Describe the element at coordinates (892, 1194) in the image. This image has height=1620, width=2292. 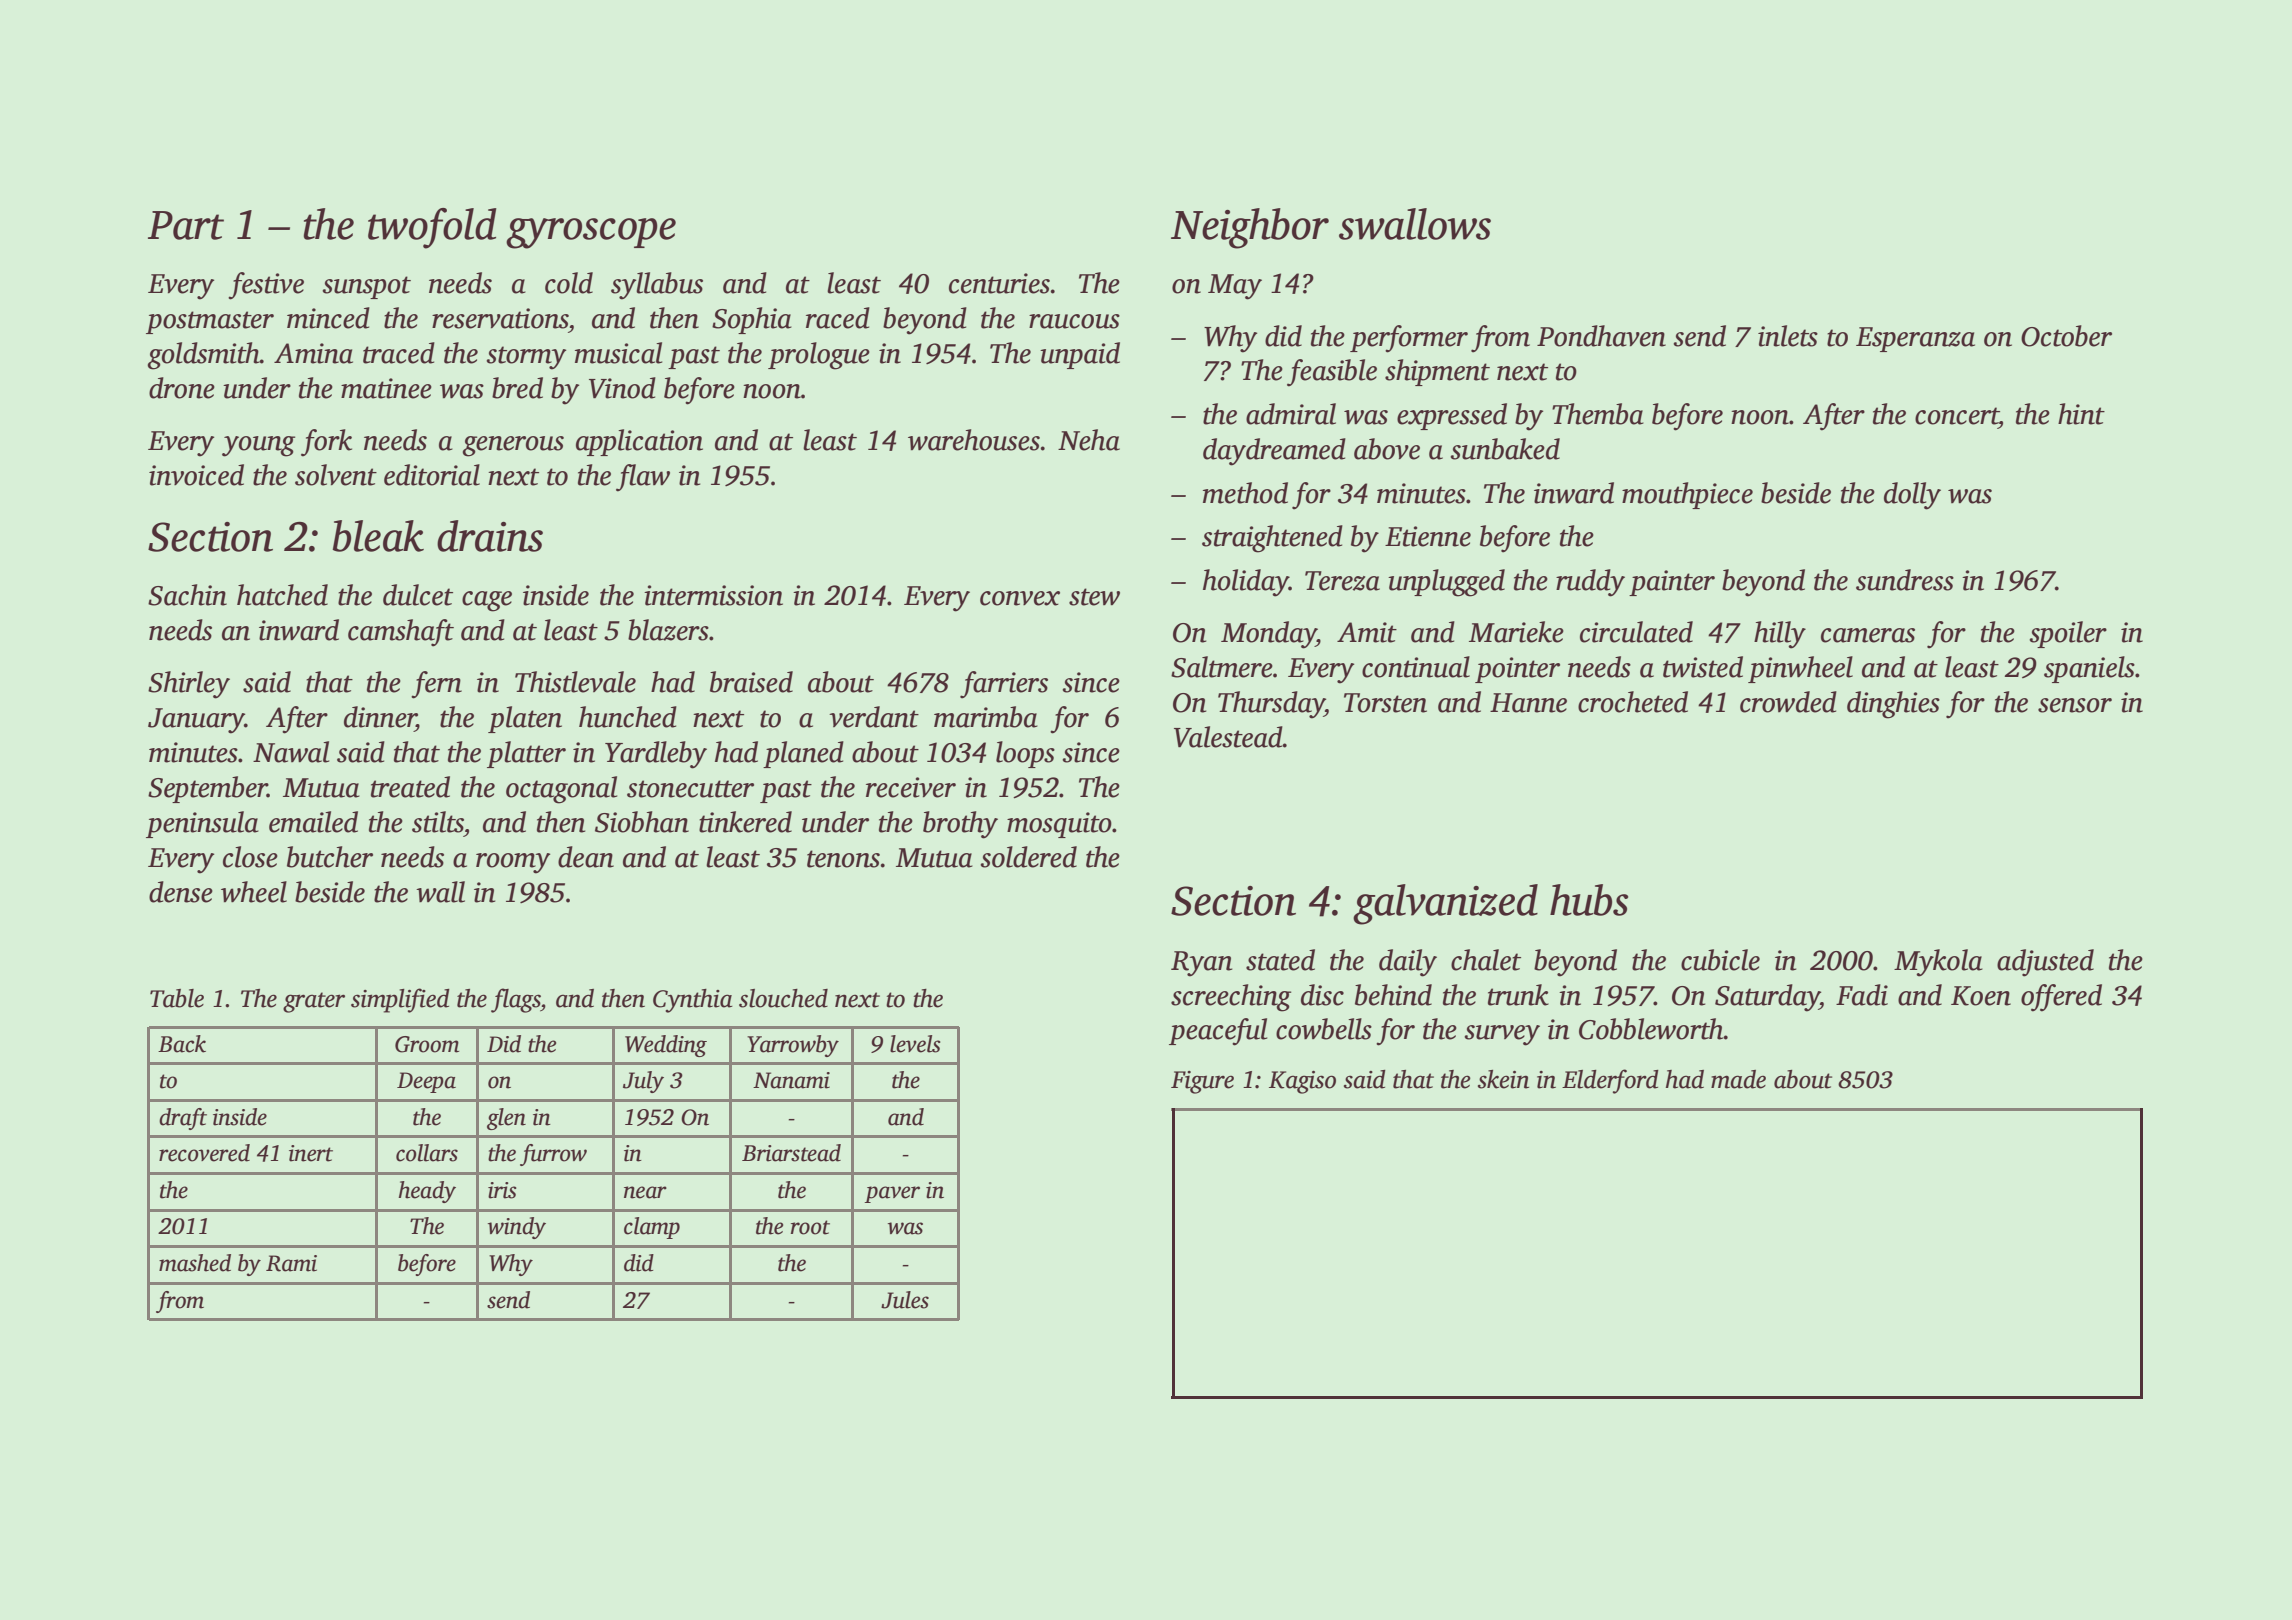
I see `paver` at that location.
